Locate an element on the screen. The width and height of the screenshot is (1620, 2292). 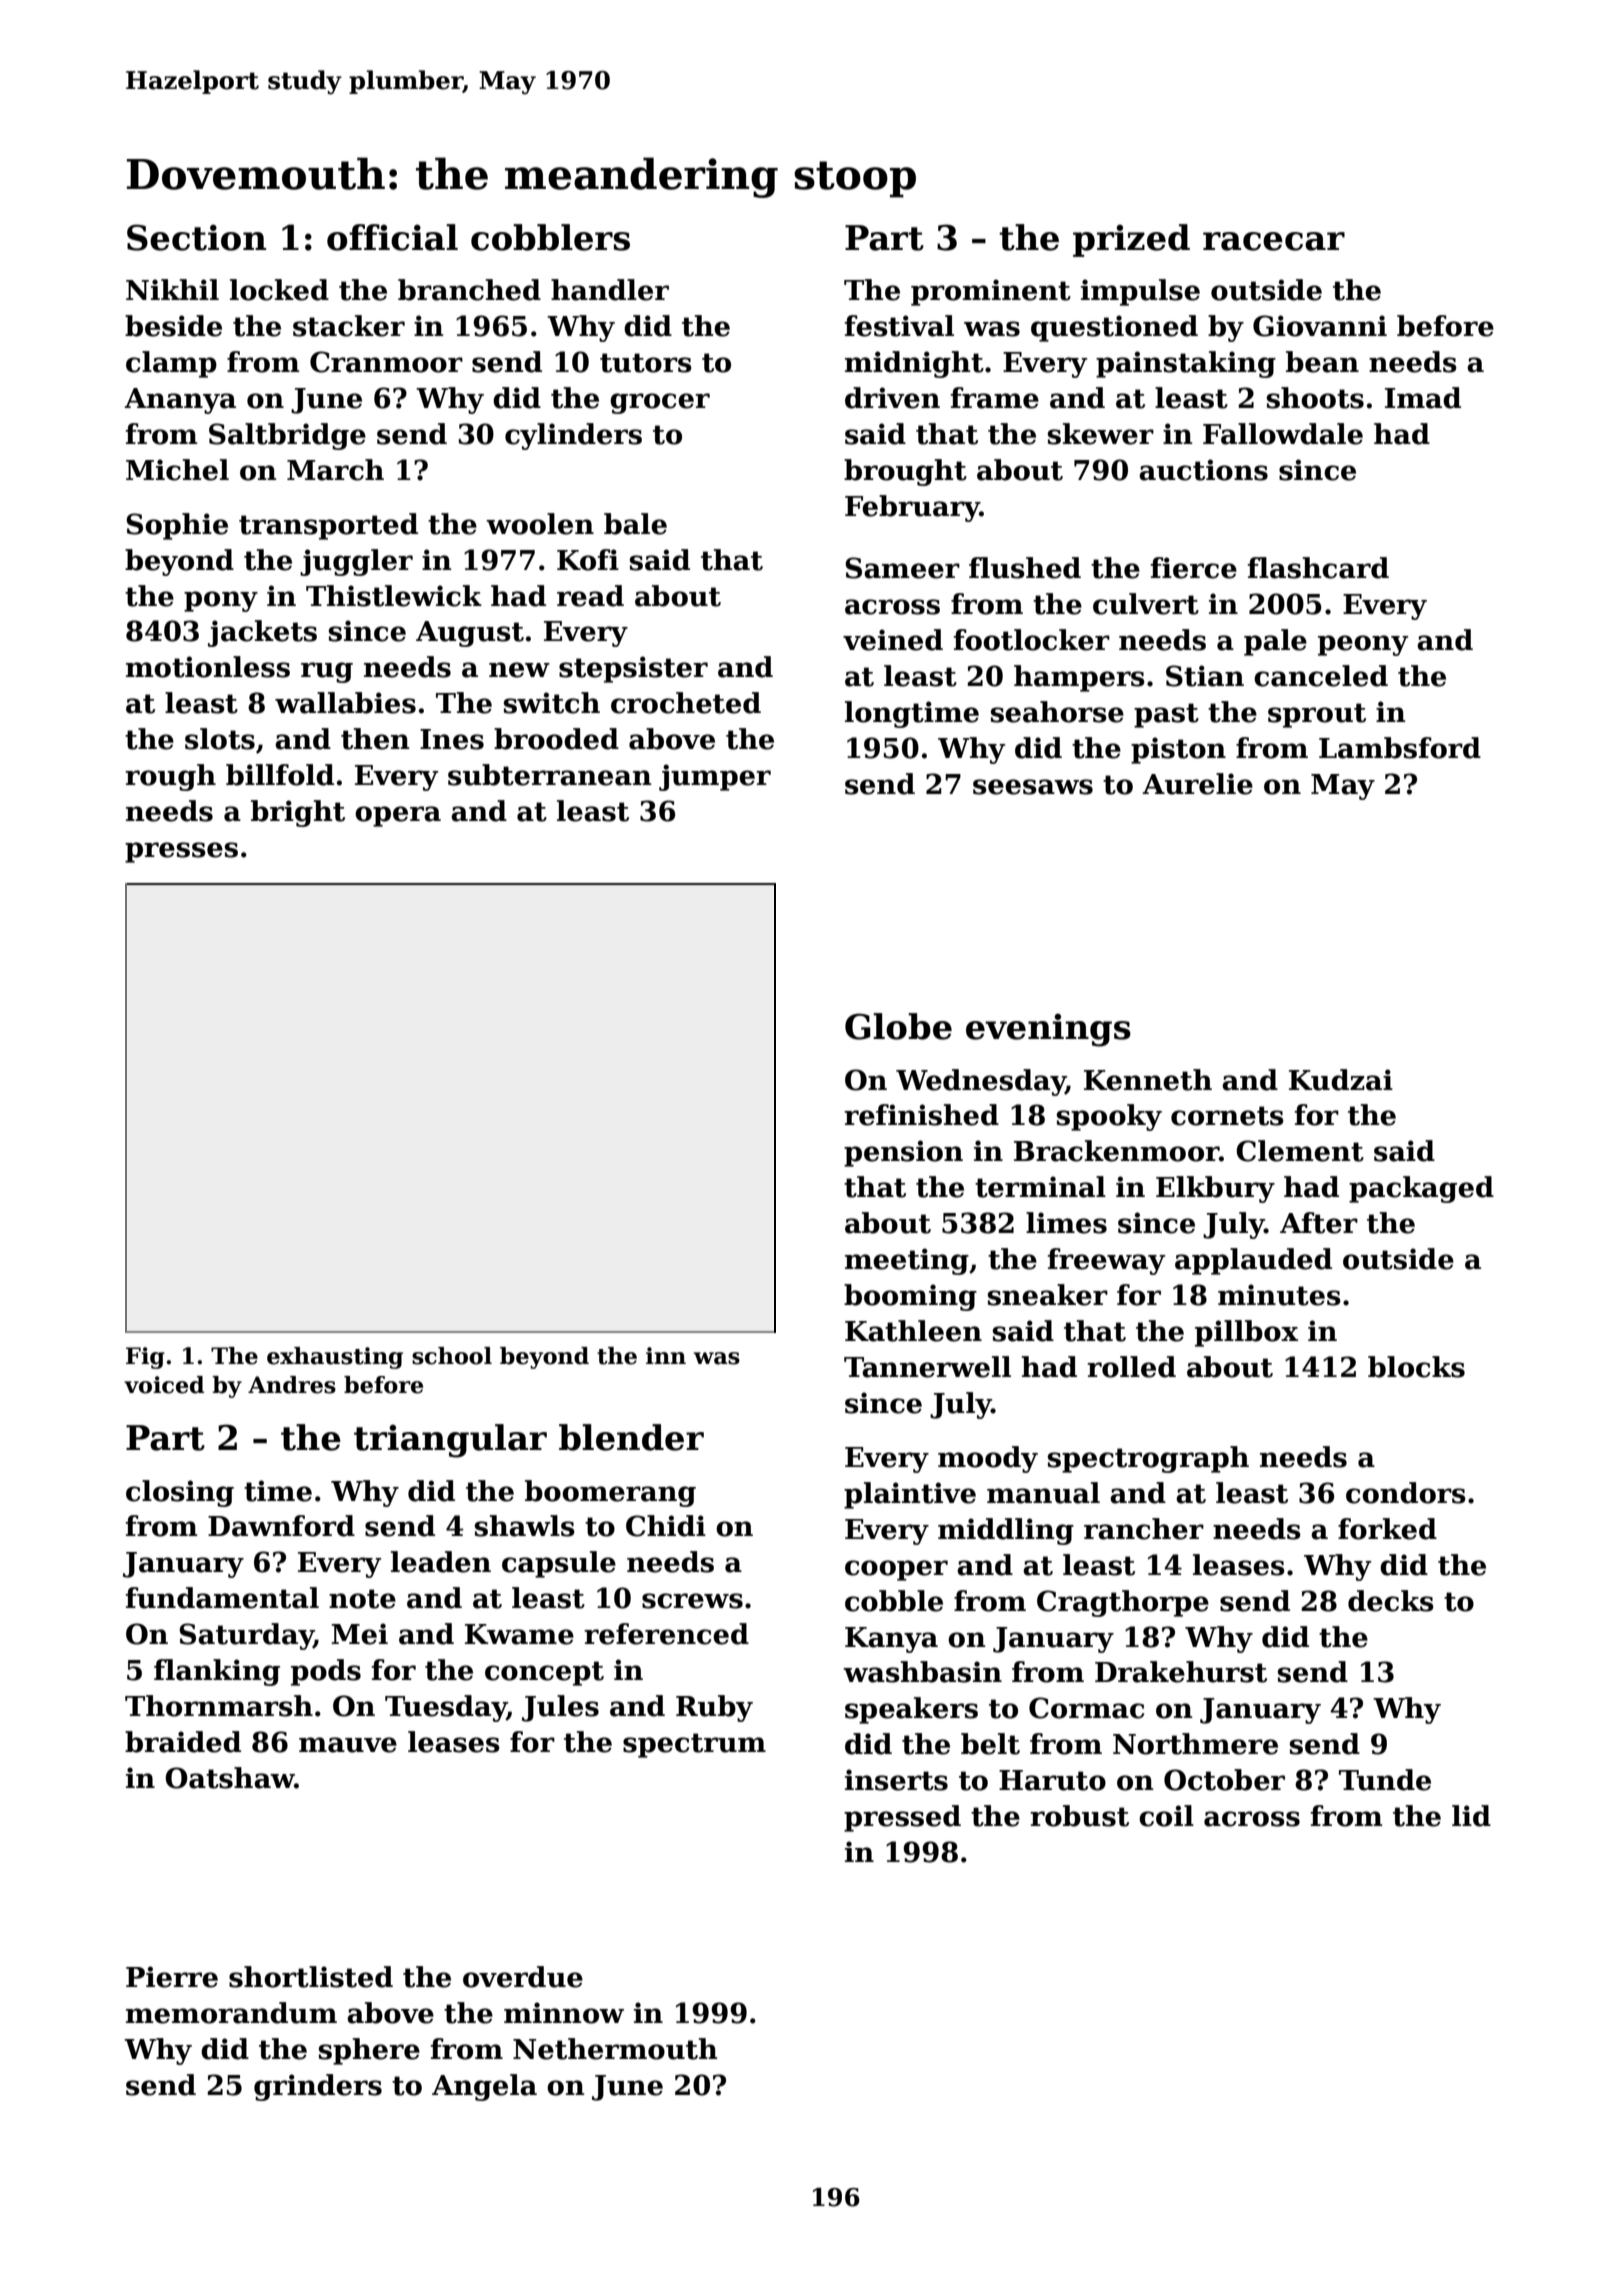
voiced is located at coordinates (164, 1385).
